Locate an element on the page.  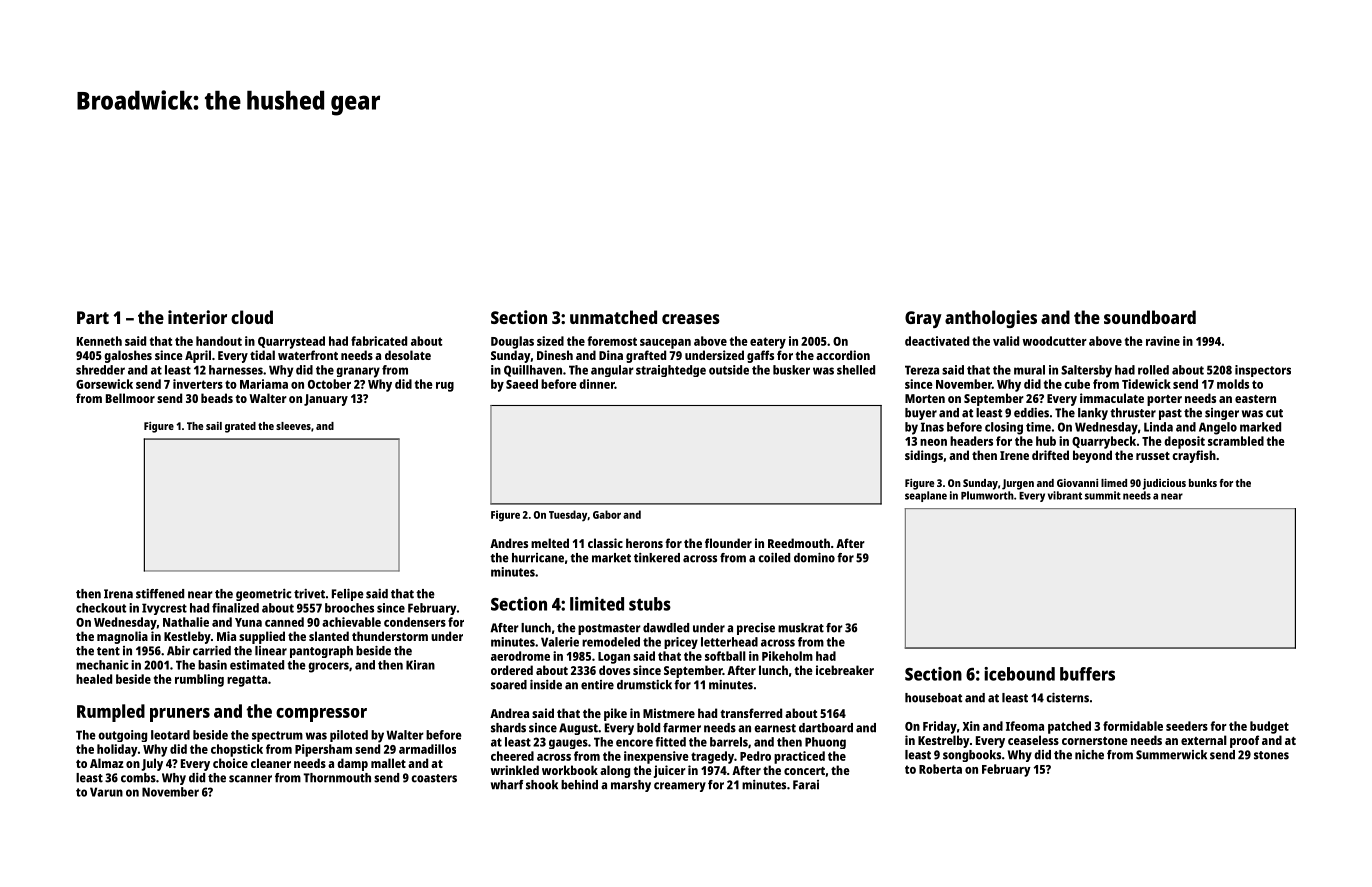
Gabor is located at coordinates (607, 514).
